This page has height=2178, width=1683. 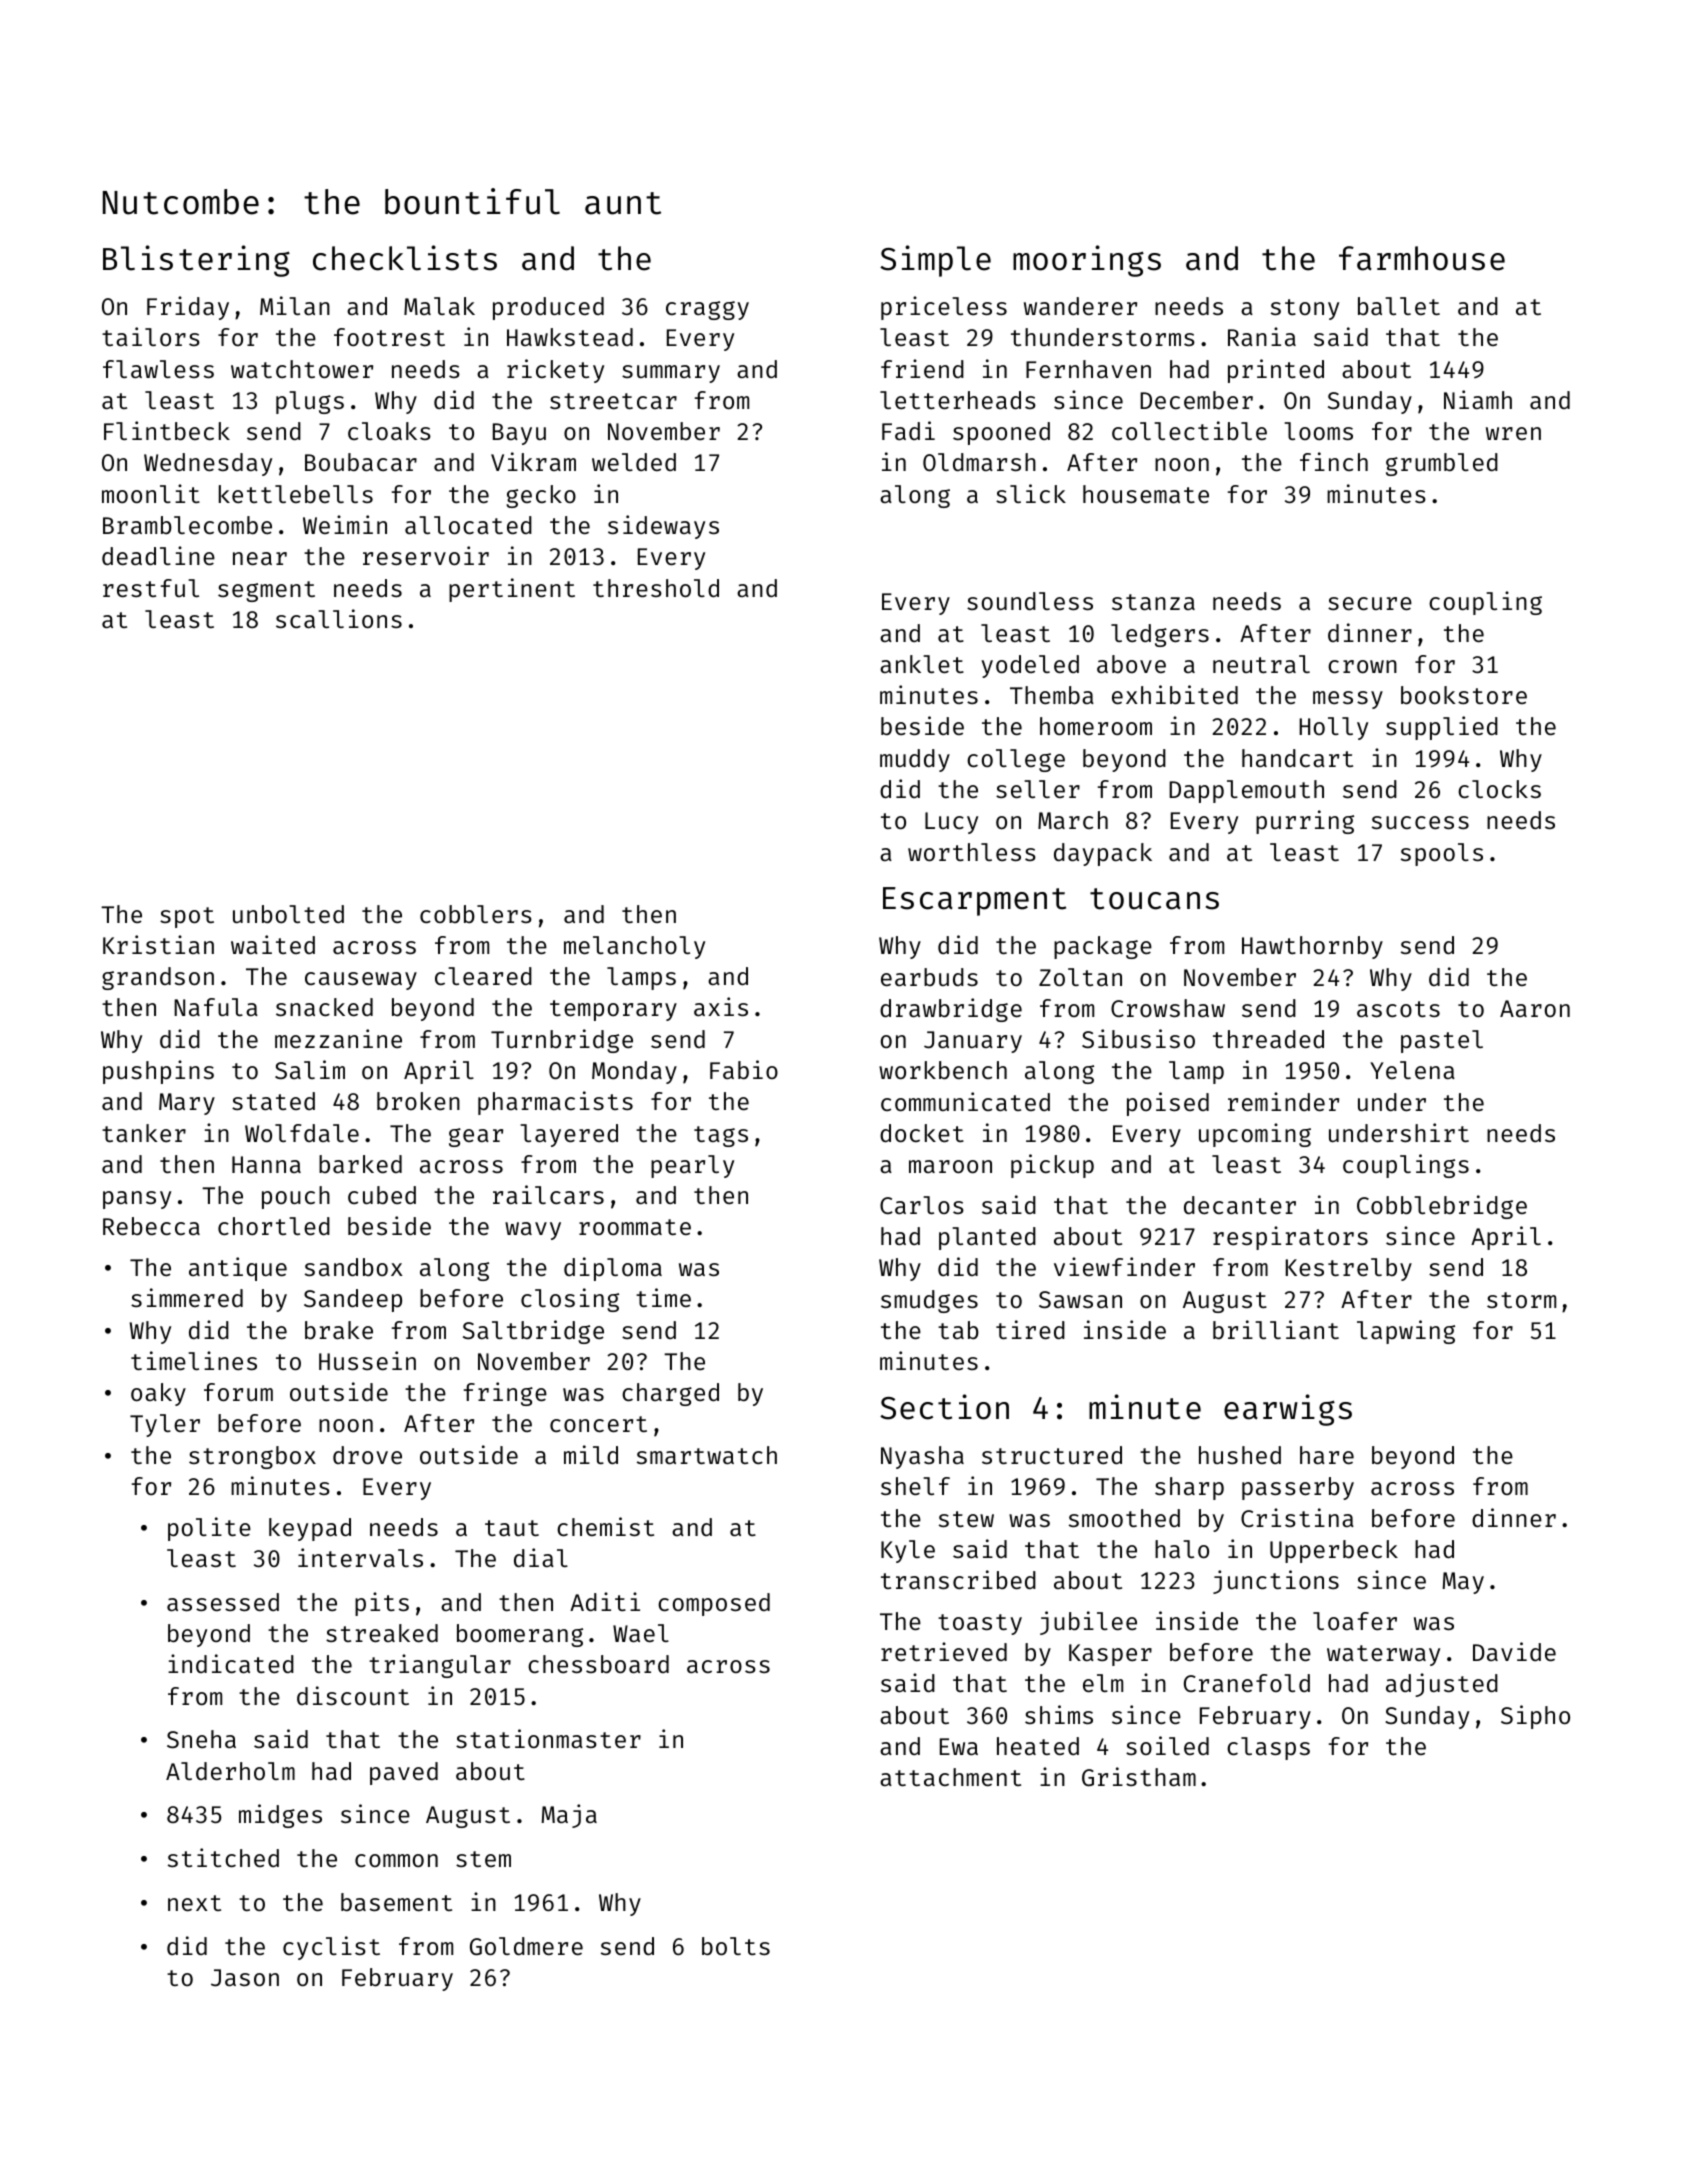 I want to click on drove, so click(x=367, y=1455).
